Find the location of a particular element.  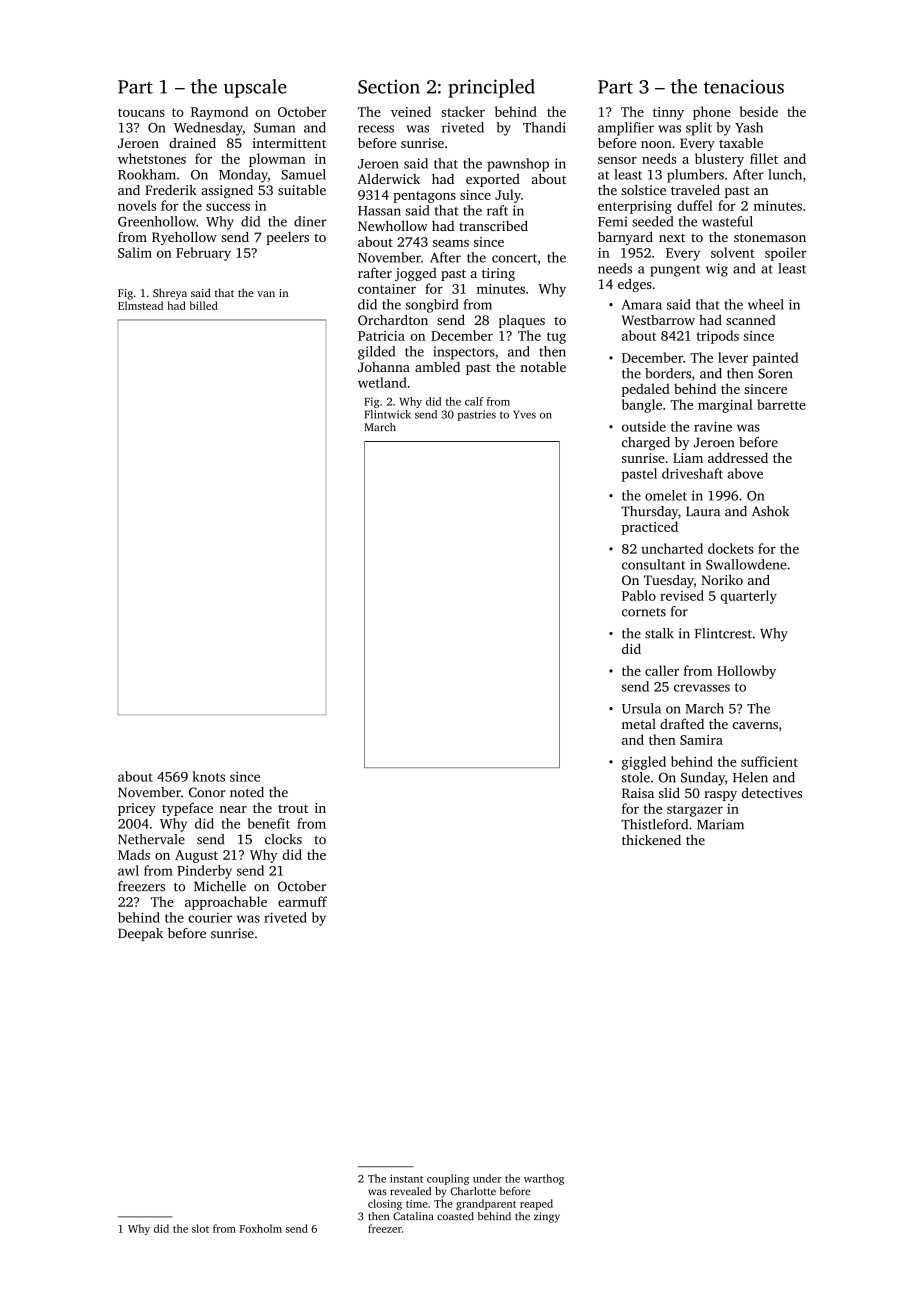

Flintwick is located at coordinates (388, 414).
